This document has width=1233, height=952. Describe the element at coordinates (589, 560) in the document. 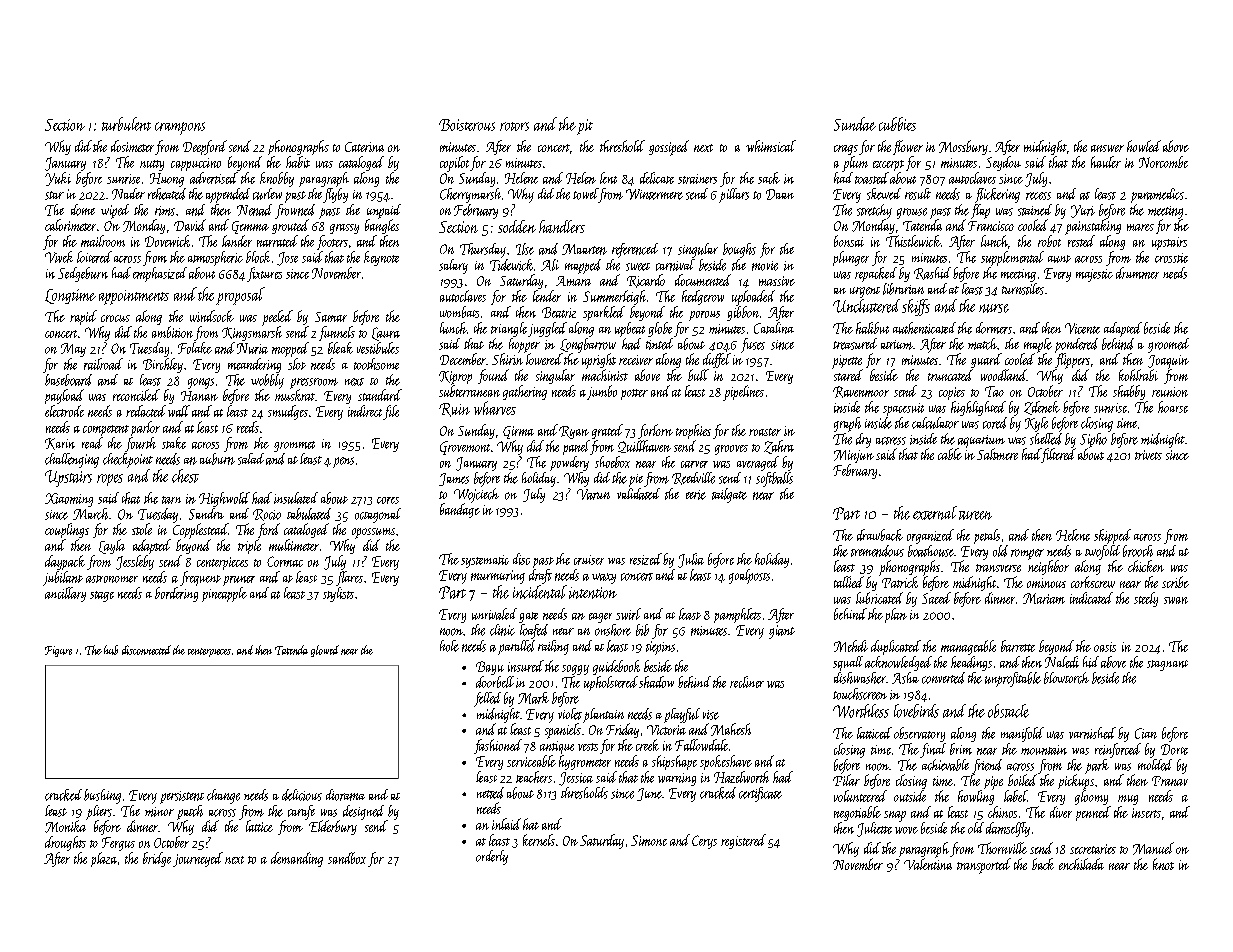

I see `cruiser` at that location.
